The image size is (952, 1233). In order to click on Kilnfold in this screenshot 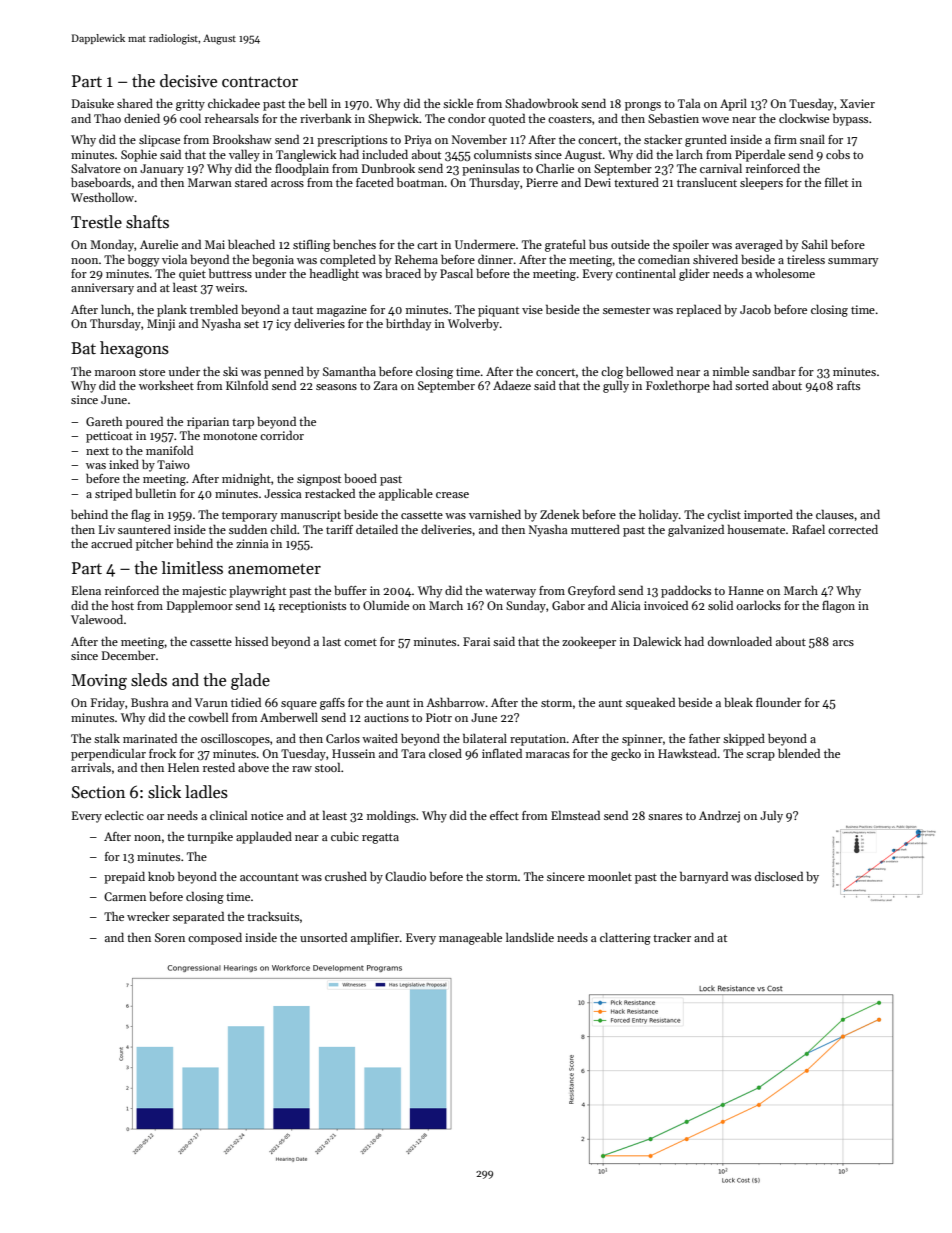, I will do `click(247, 385)`.
